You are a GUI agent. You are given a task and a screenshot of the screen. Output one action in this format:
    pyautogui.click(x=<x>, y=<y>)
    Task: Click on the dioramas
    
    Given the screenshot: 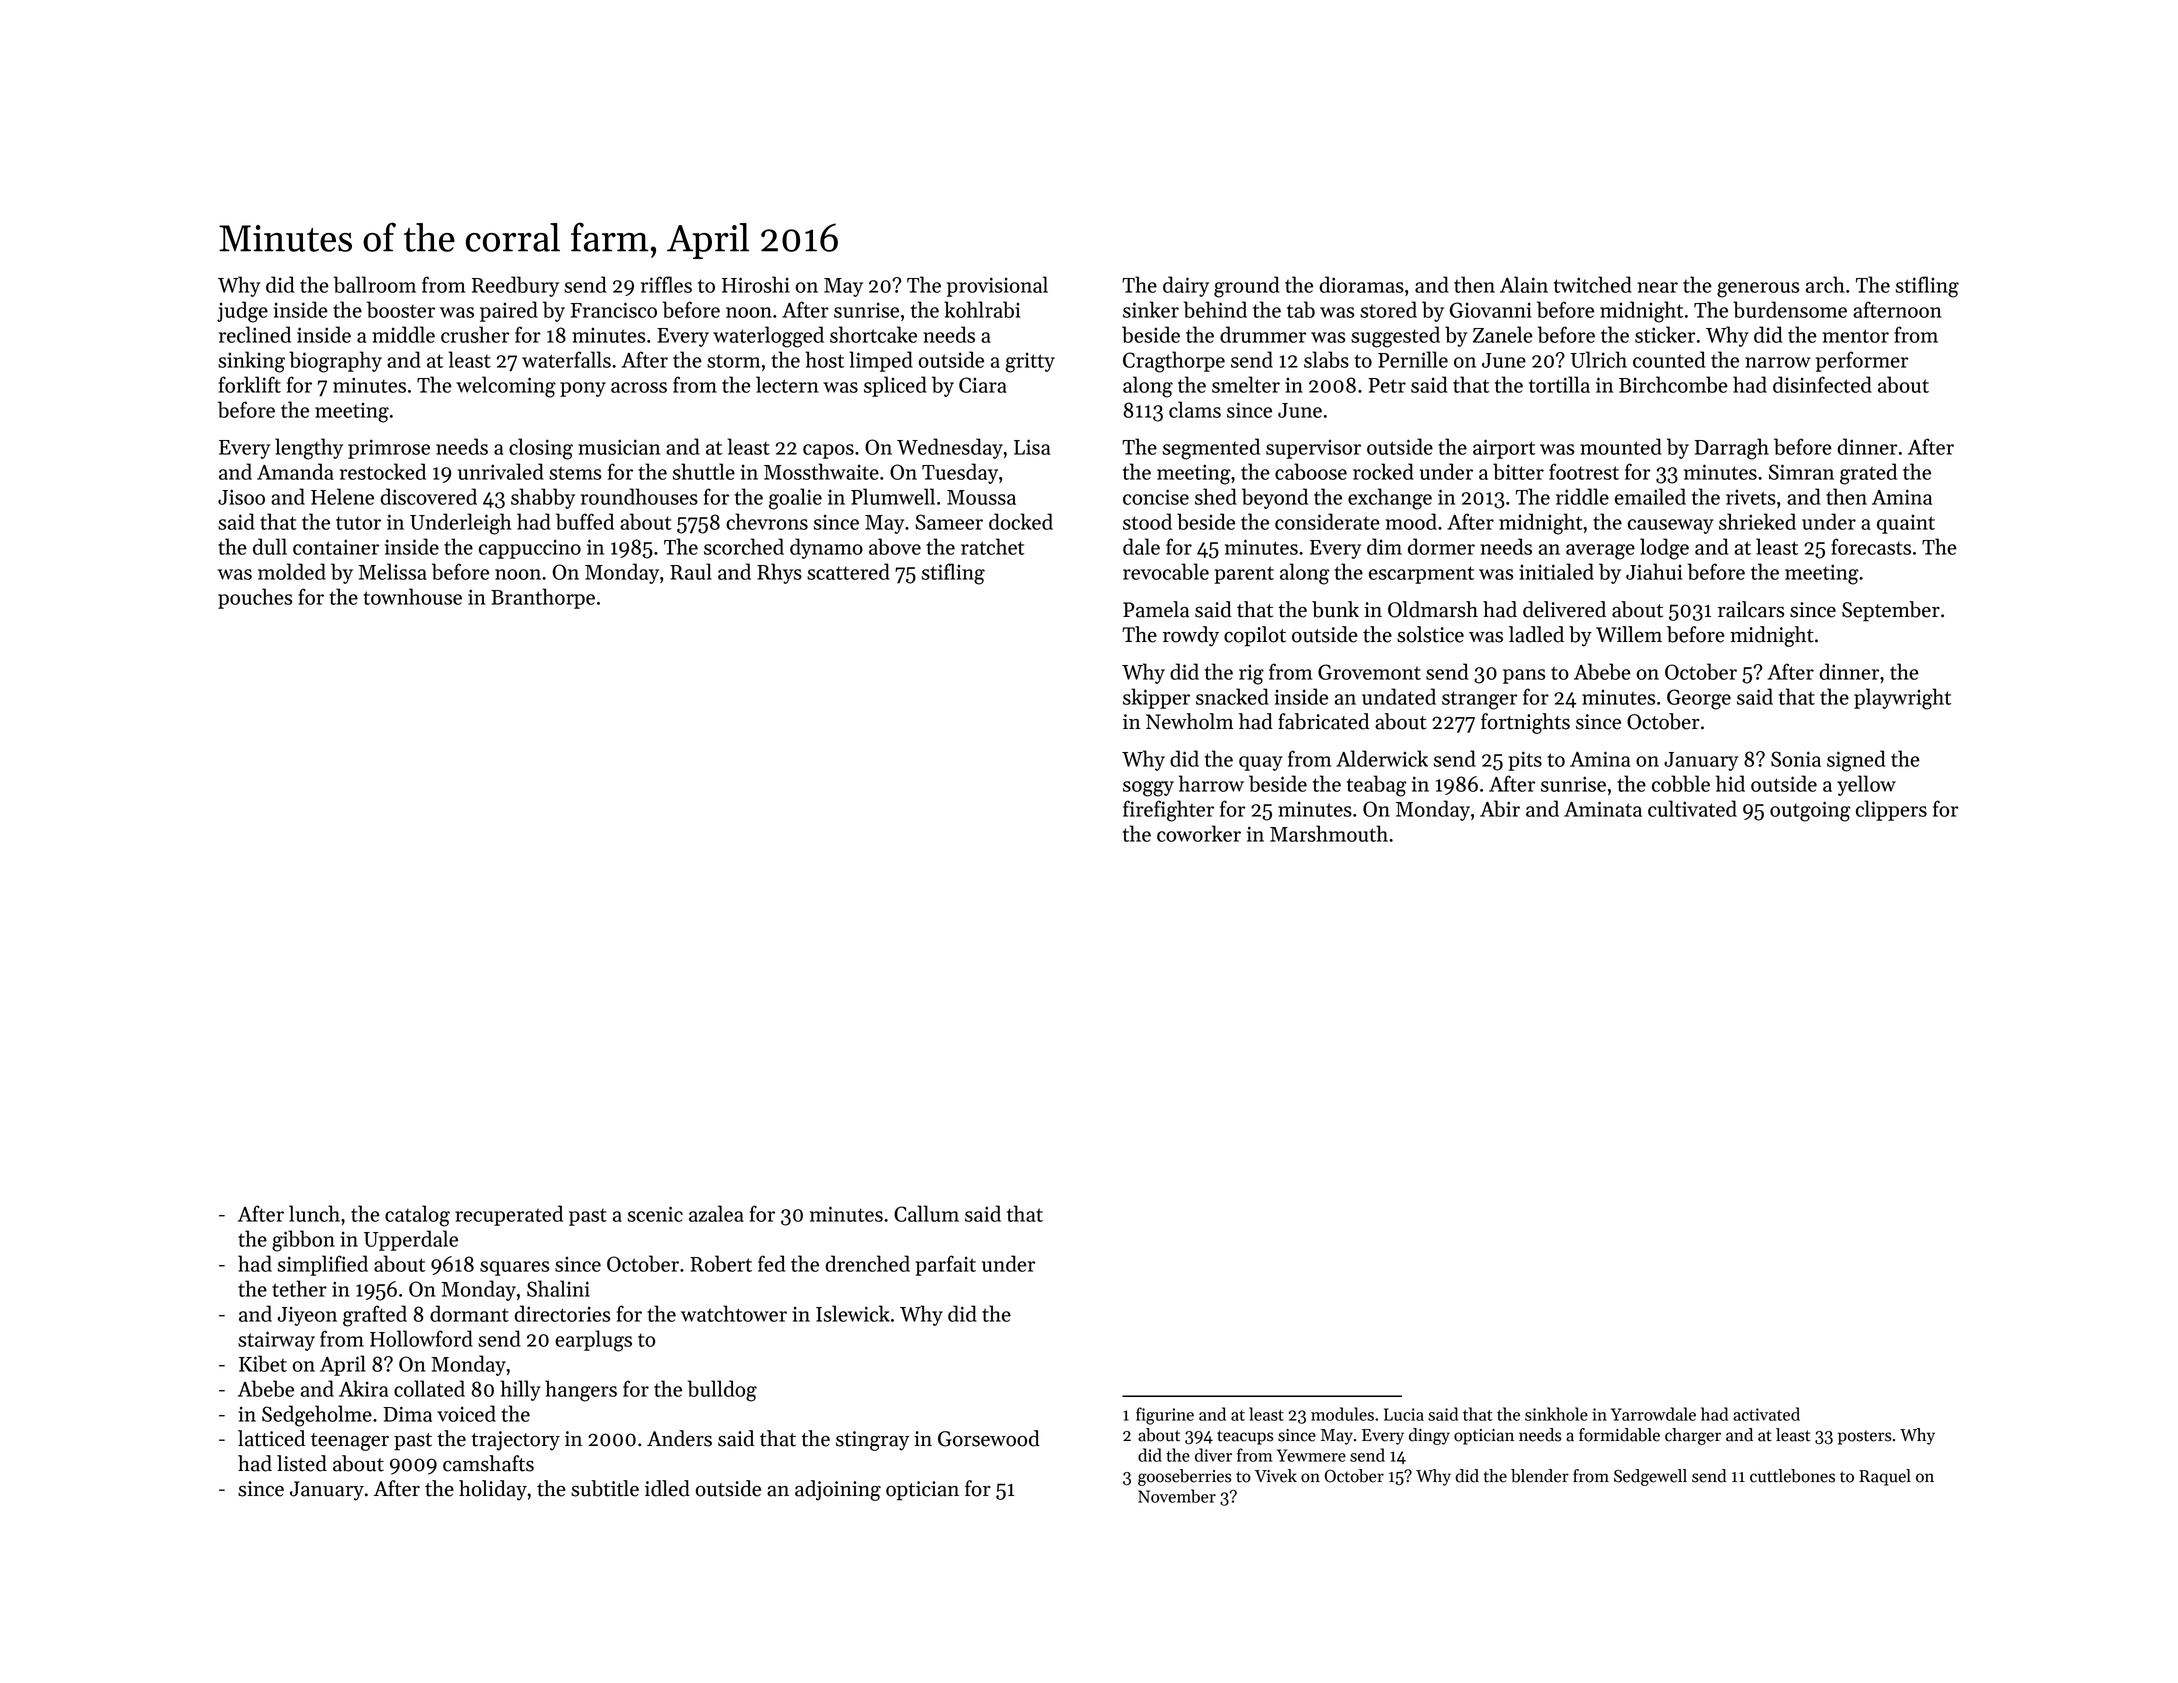 What is the action you would take?
    pyautogui.click(x=1361, y=284)
